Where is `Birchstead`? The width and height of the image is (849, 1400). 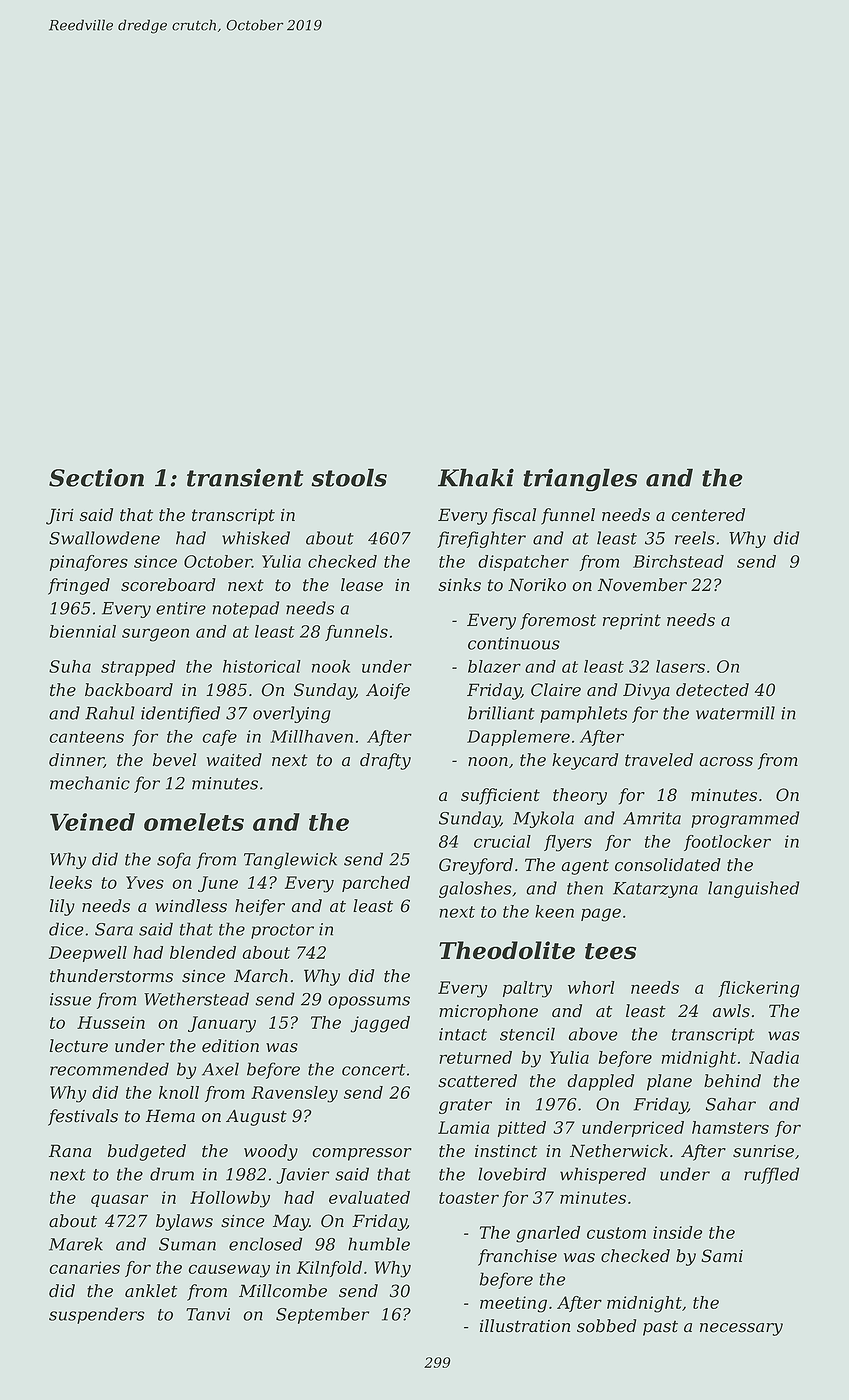
Birchstead is located at coordinates (678, 561).
